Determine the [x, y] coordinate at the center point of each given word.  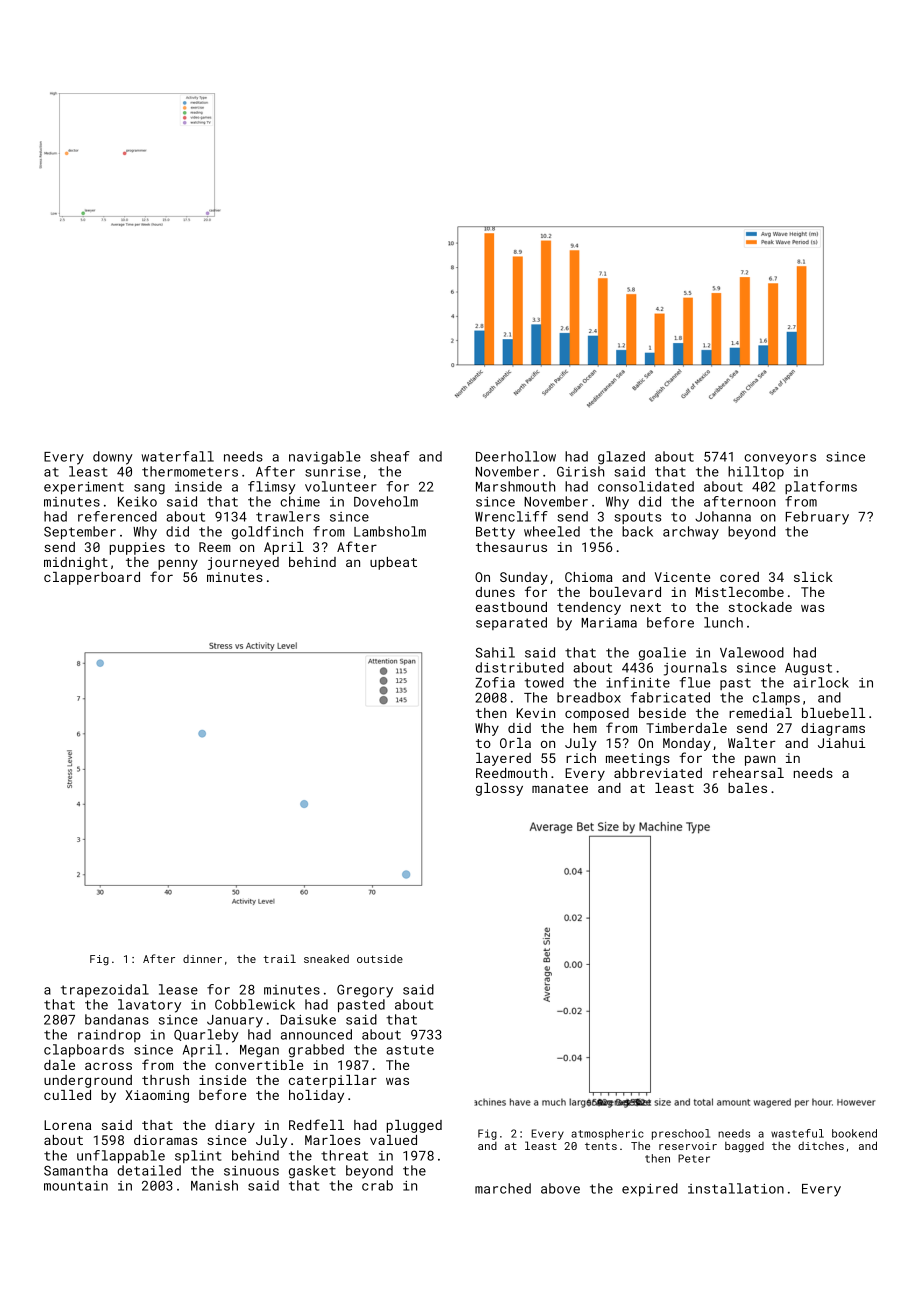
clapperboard [92, 578]
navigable [325, 458]
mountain [76, 1186]
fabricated [670, 697]
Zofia [495, 682]
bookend [854, 1133]
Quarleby [206, 1036]
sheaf [390, 456]
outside [380, 959]
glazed [621, 458]
